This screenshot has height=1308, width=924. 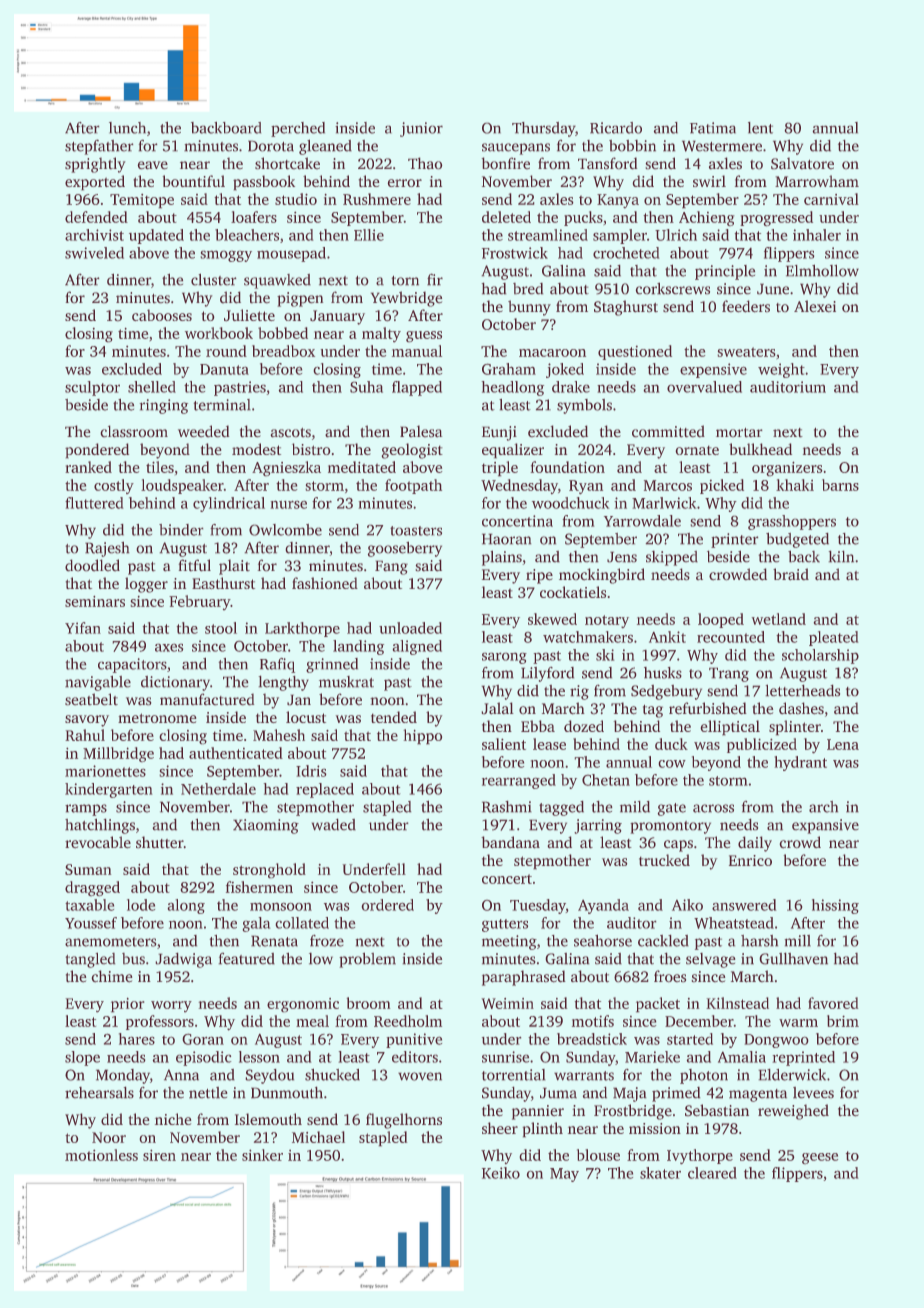 What do you see at coordinates (713, 128) in the screenshot?
I see `Fatima` at bounding box center [713, 128].
